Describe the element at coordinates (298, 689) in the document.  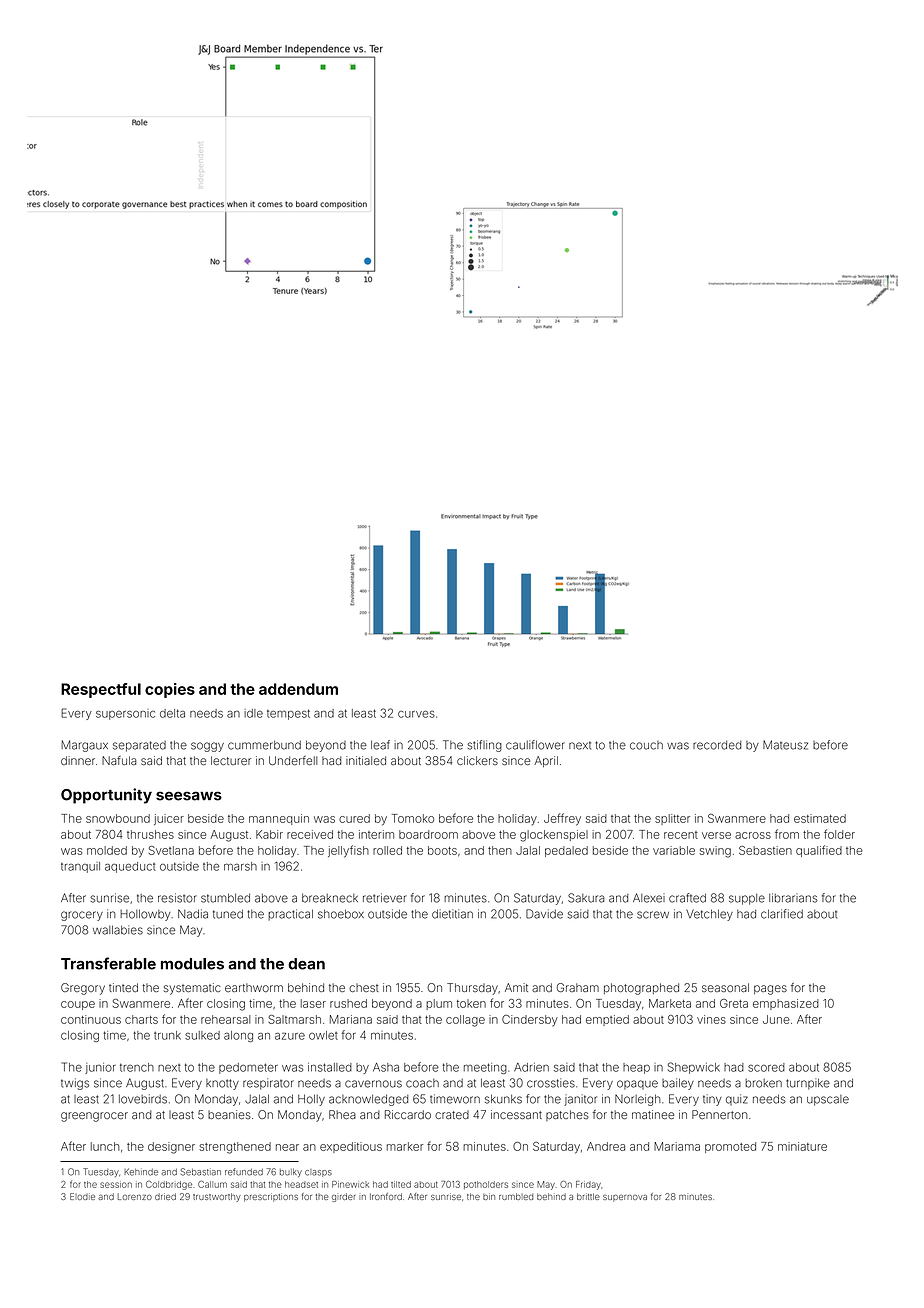
I see `addendum` at that location.
